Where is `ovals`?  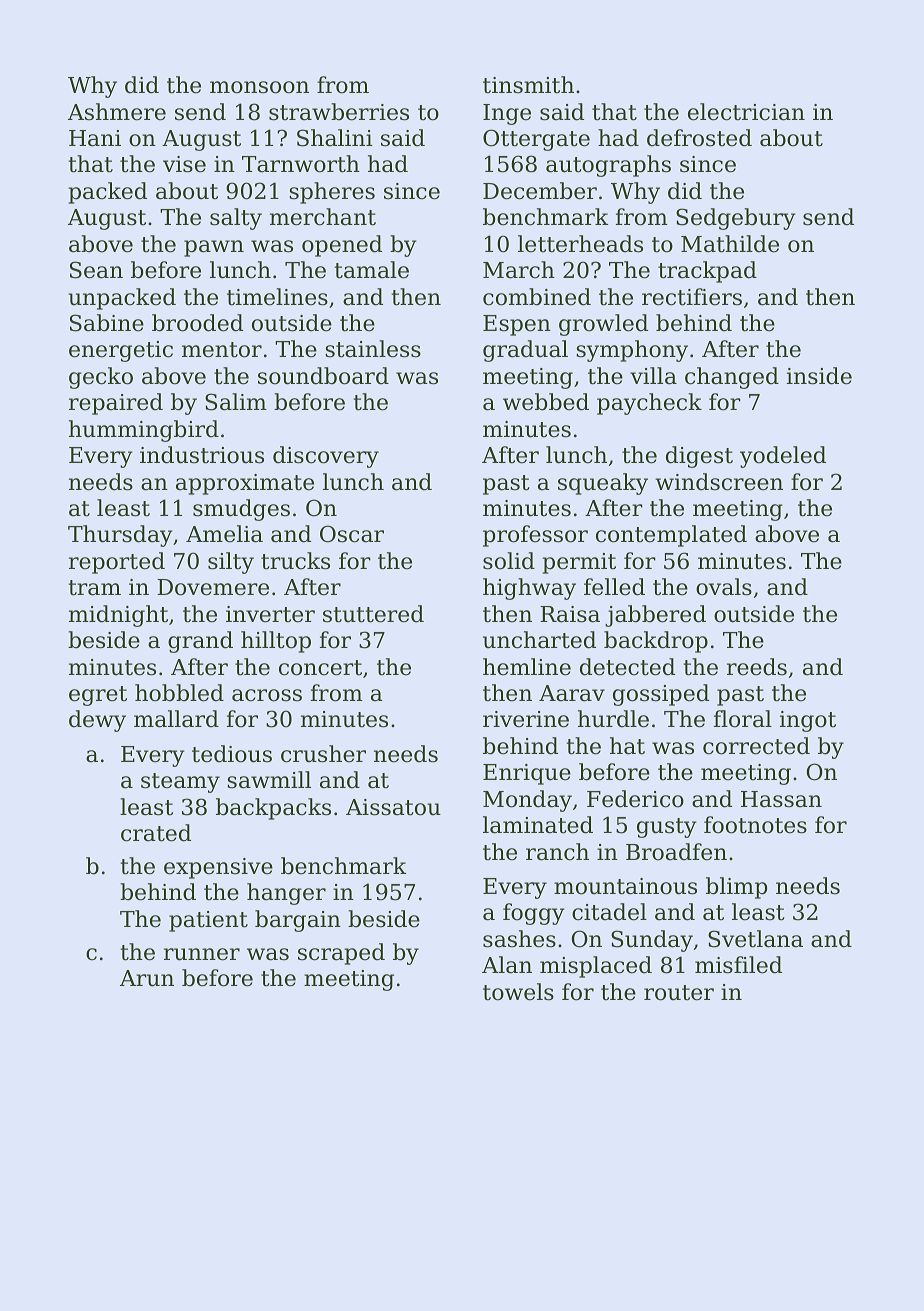 ovals is located at coordinates (724, 587).
